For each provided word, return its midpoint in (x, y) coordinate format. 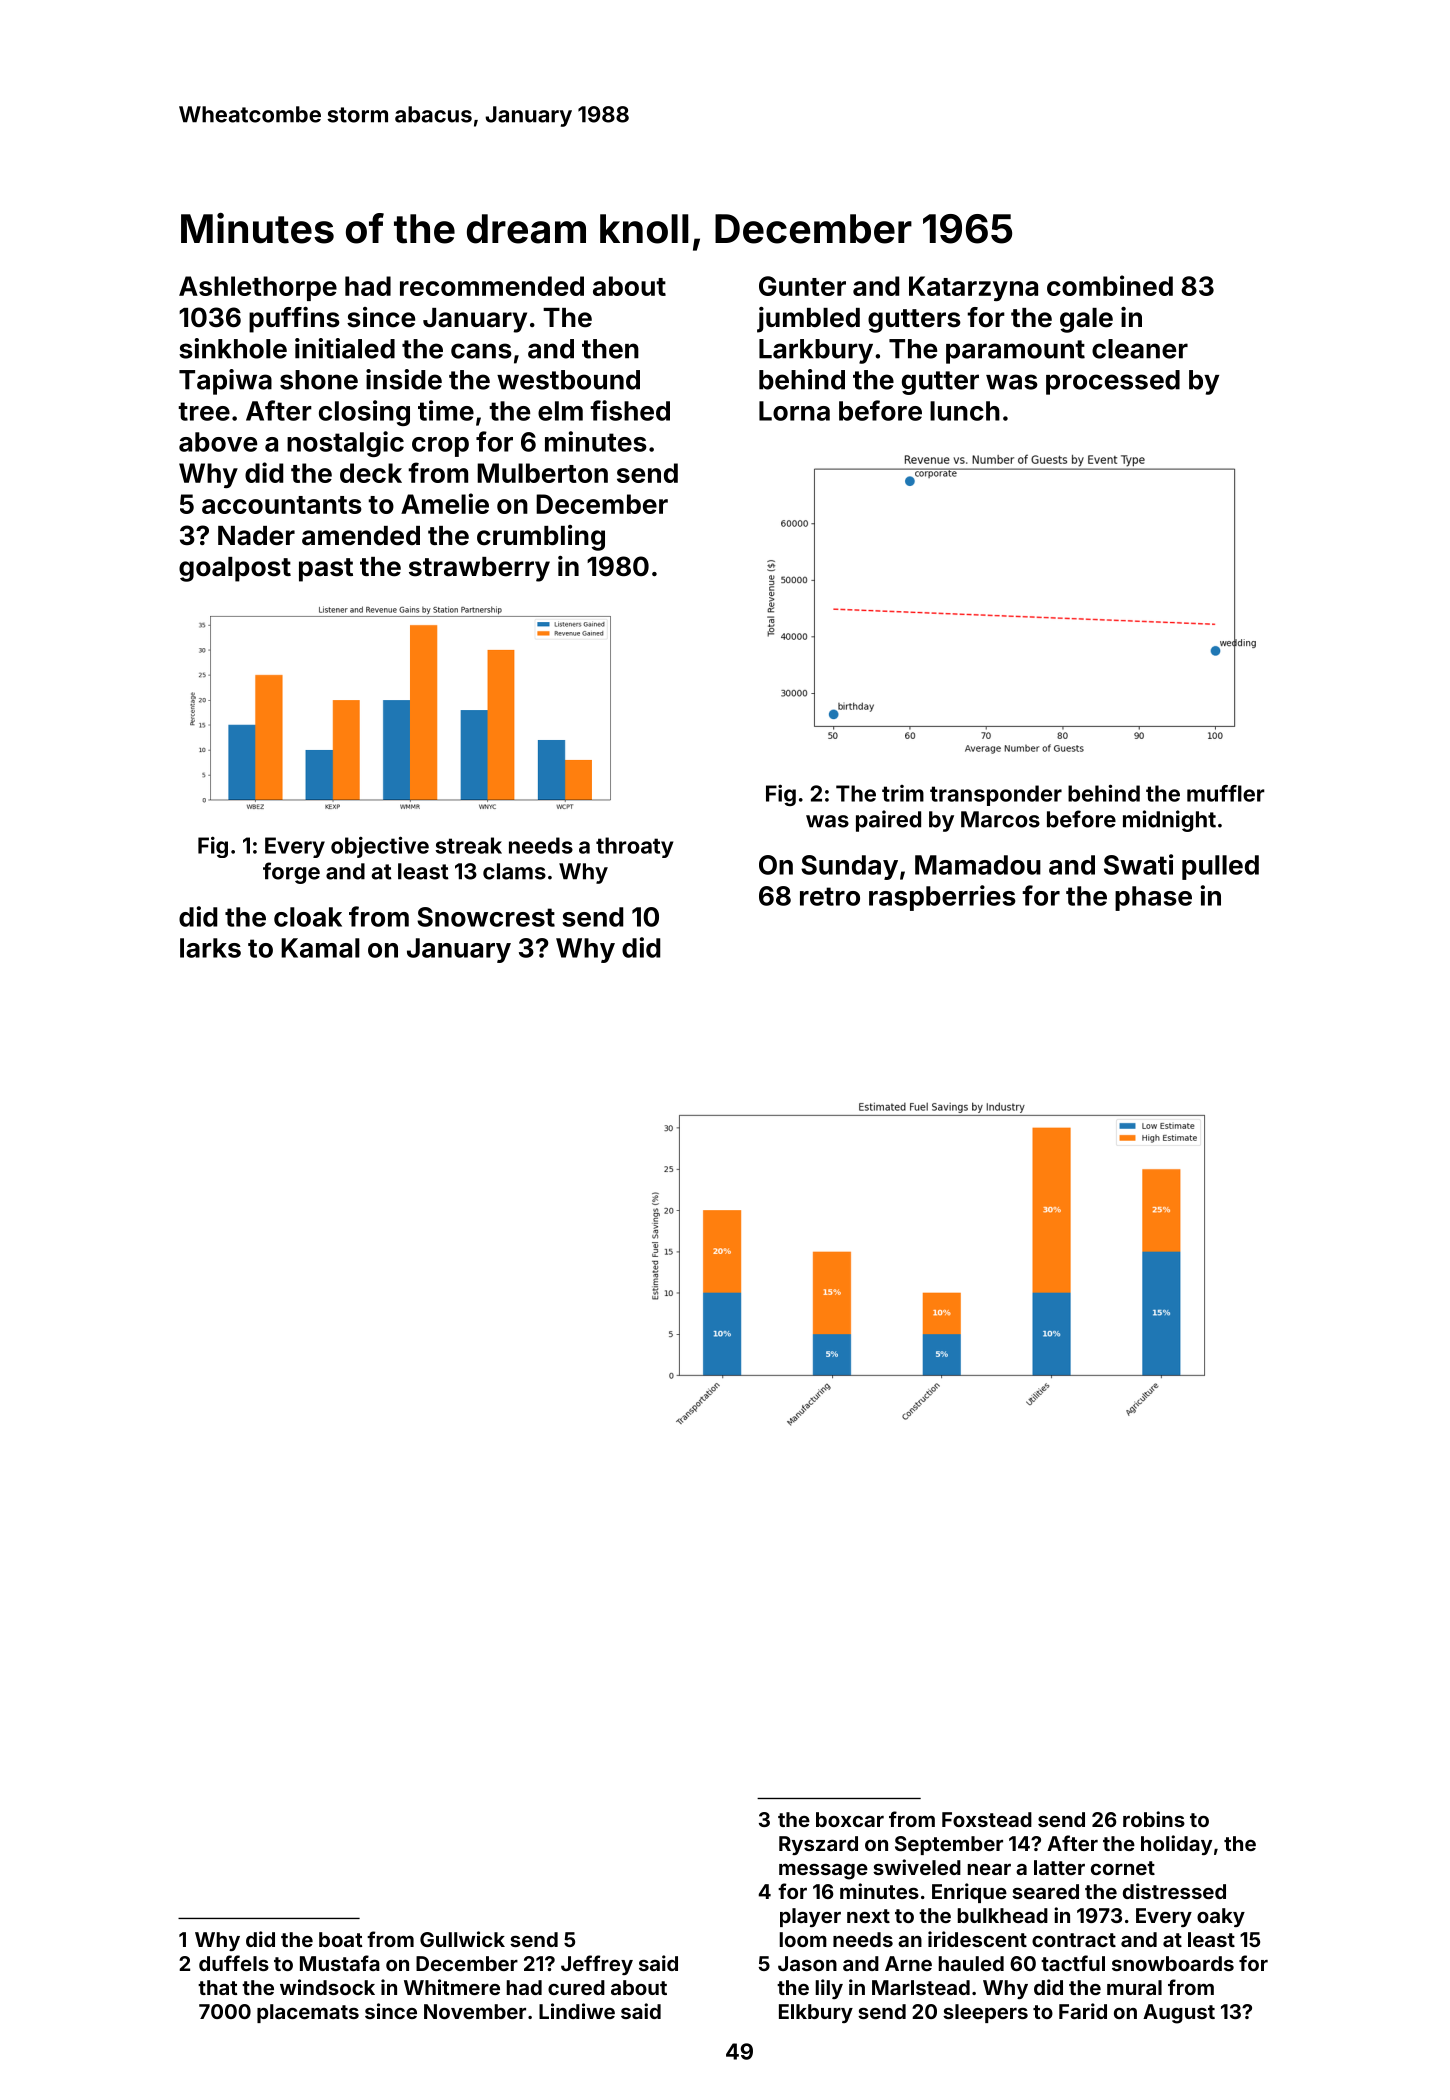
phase (1153, 898)
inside (404, 379)
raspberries (942, 898)
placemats (308, 2013)
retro (830, 896)
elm (560, 411)
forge (291, 873)
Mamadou (978, 865)
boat (340, 1939)
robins (1154, 1819)
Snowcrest (486, 917)
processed (1113, 382)
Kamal (320, 948)
